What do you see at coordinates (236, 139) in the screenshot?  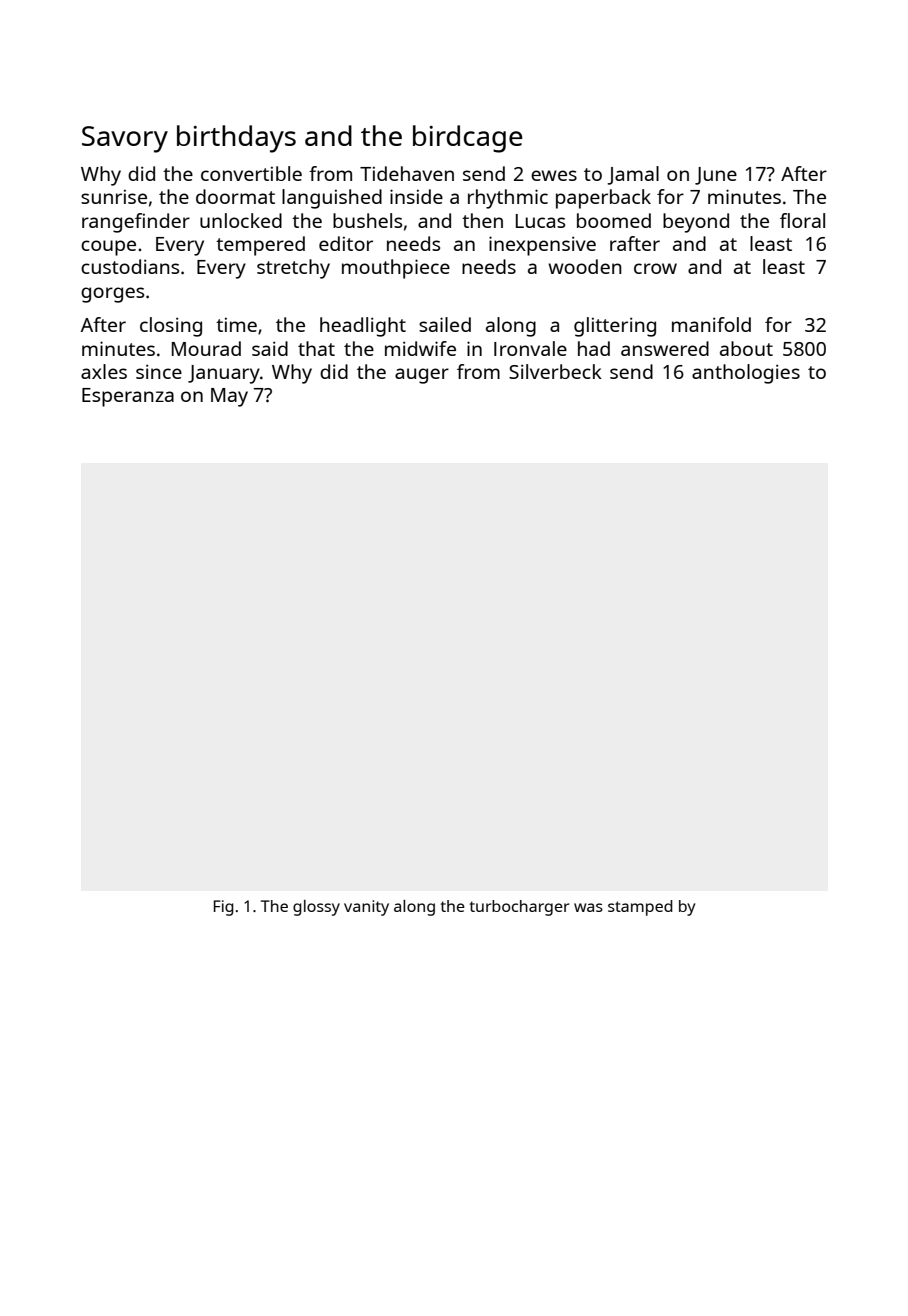 I see `birthdays` at bounding box center [236, 139].
